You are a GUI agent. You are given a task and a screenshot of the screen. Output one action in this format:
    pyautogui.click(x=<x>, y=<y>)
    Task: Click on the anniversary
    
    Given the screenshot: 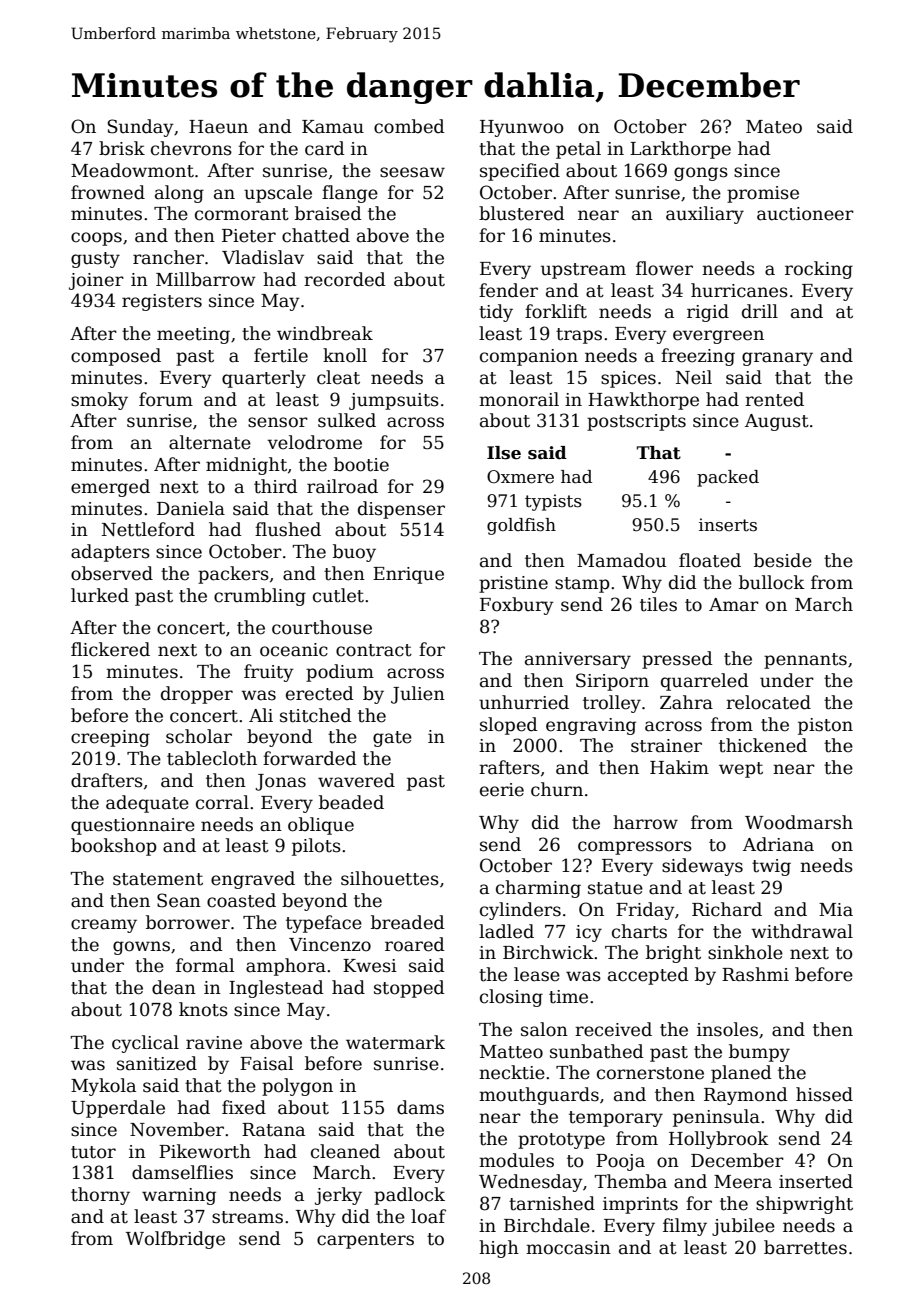 What is the action you would take?
    pyautogui.click(x=578, y=660)
